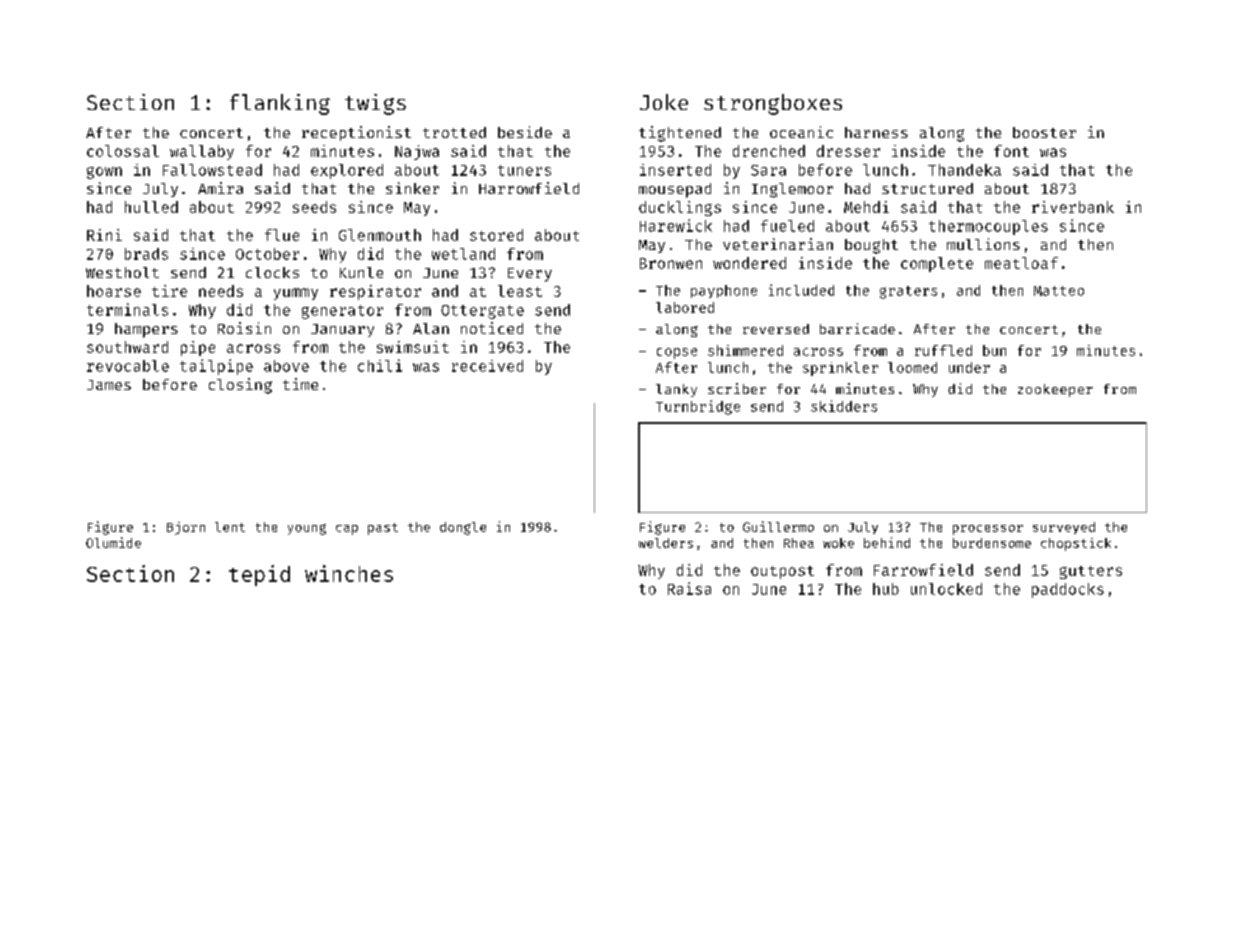 The width and height of the document is (1233, 952). Describe the element at coordinates (664, 102) in the document. I see `Joke` at that location.
